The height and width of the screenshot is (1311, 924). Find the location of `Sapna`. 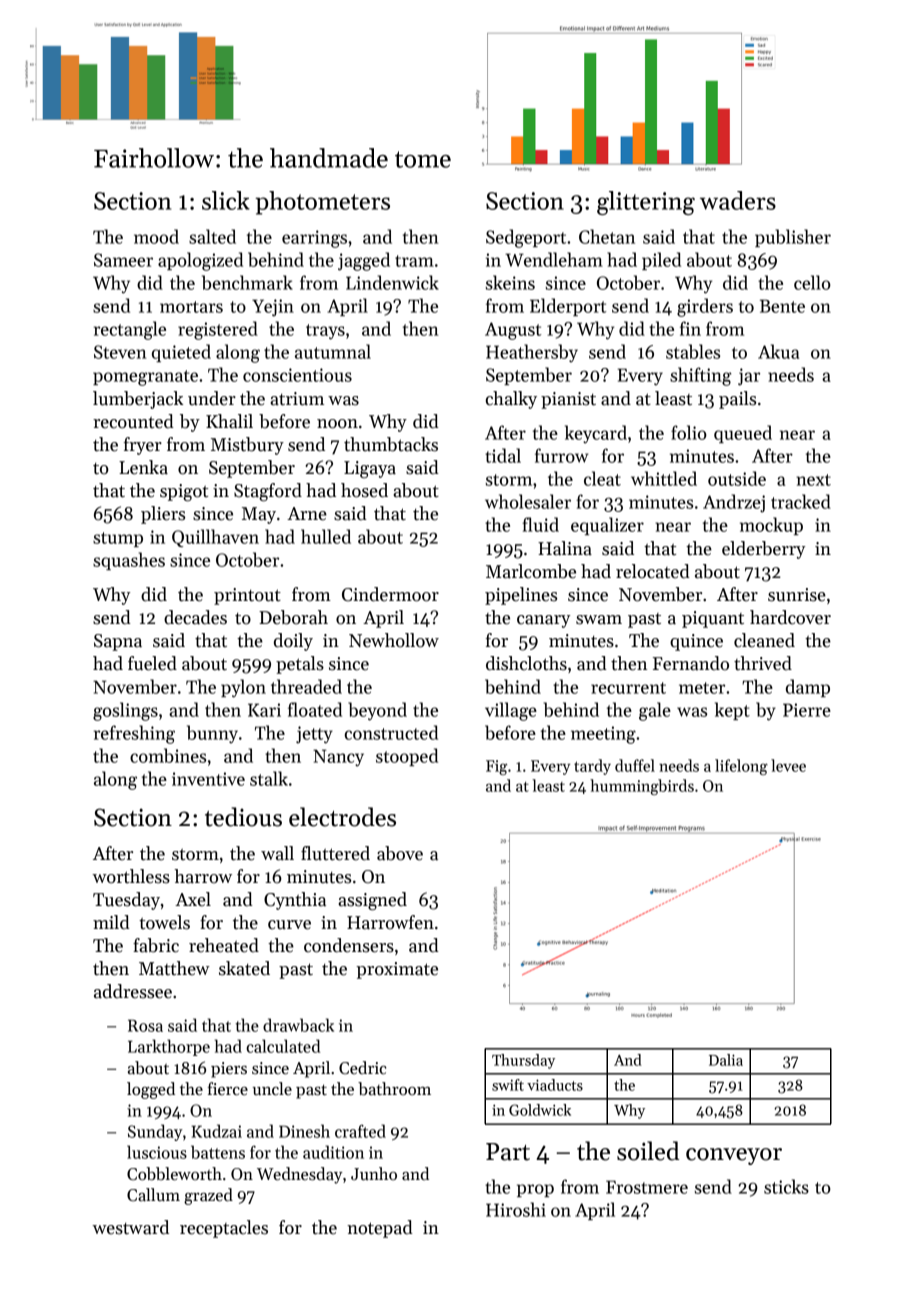

Sapna is located at coordinates (118, 642).
